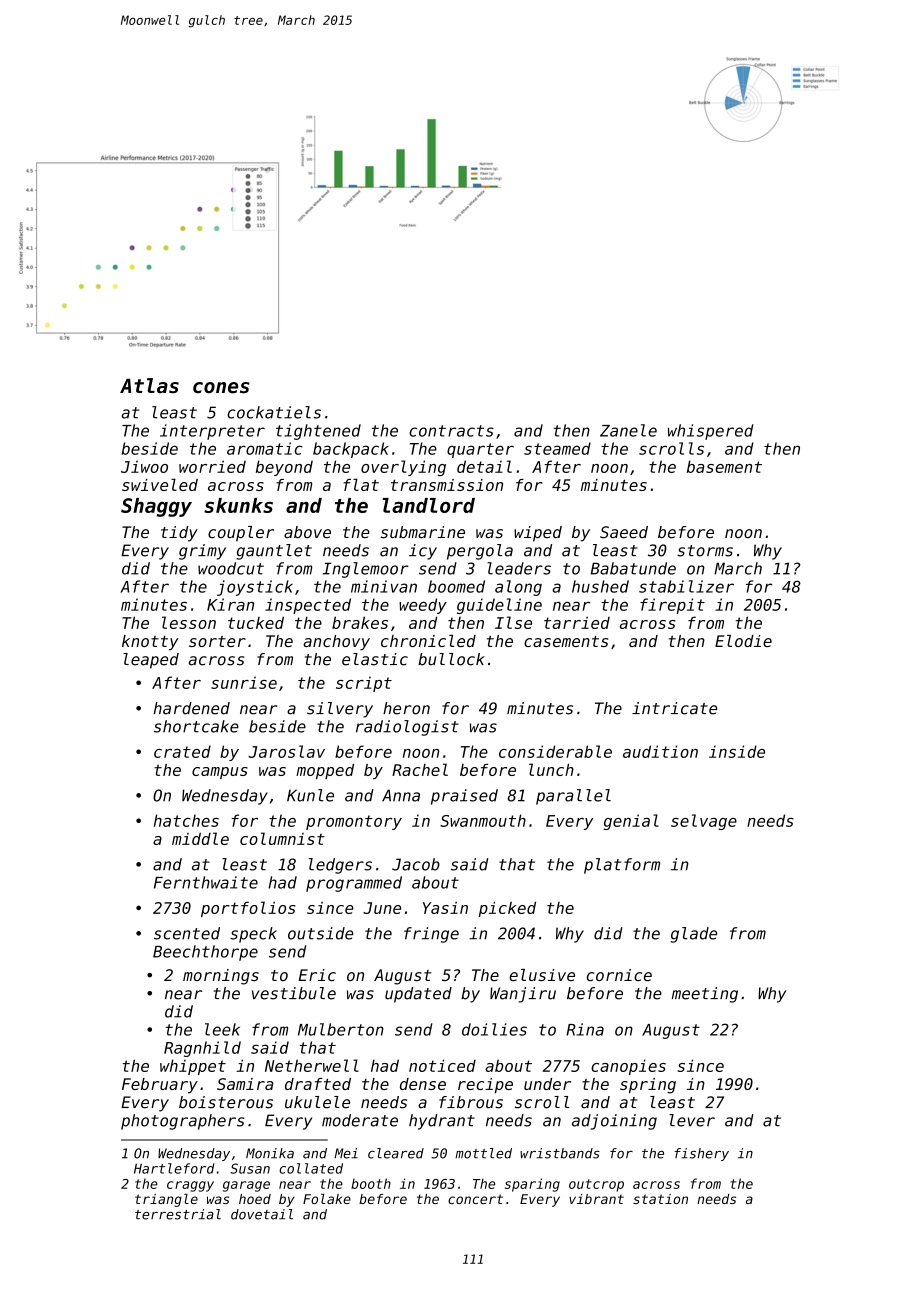 The width and height of the page is (924, 1308). Describe the element at coordinates (523, 995) in the page. I see `Wanjiru` at that location.
